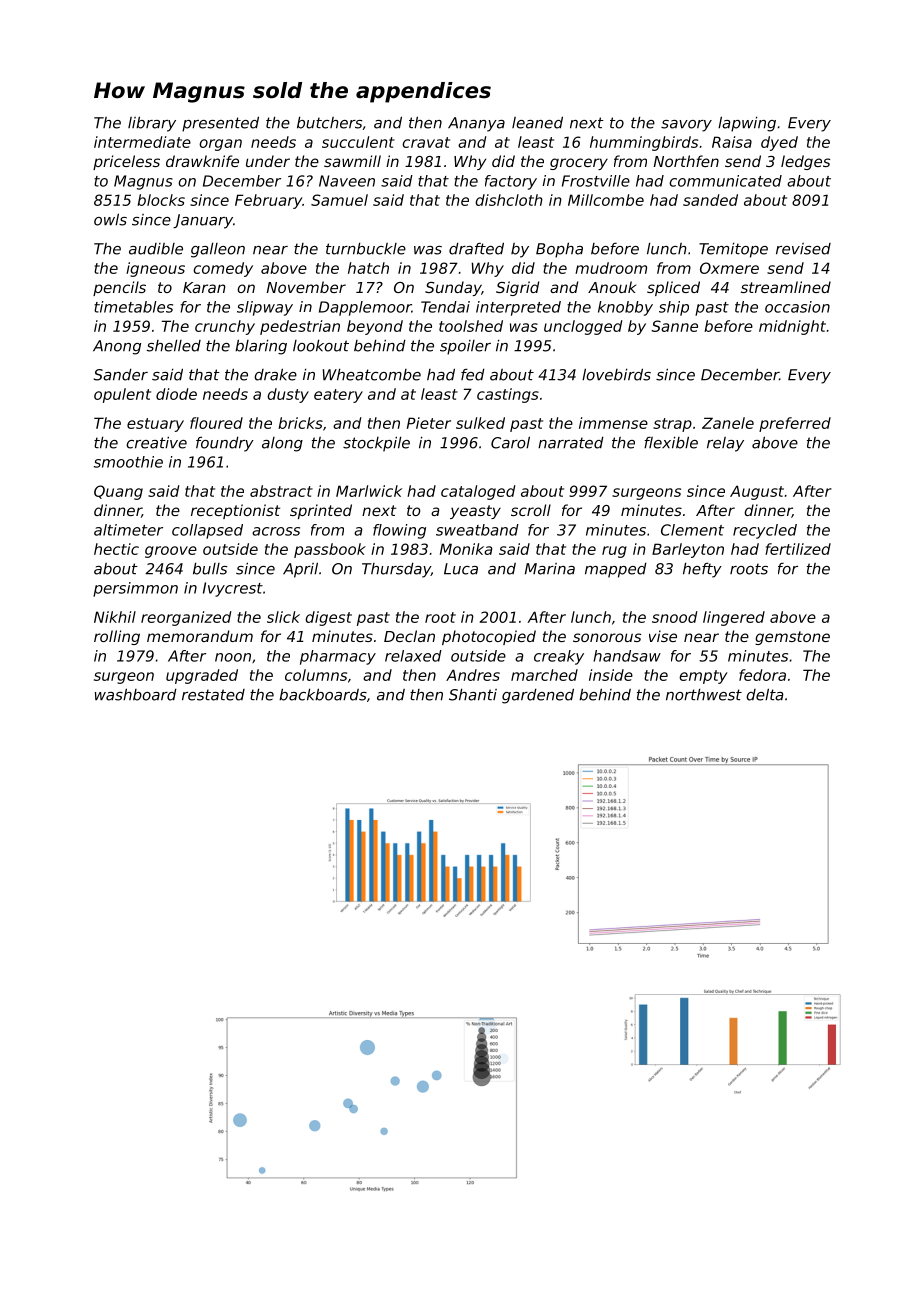 This page has width=924, height=1308. What do you see at coordinates (747, 124) in the page?
I see `lapwing` at bounding box center [747, 124].
